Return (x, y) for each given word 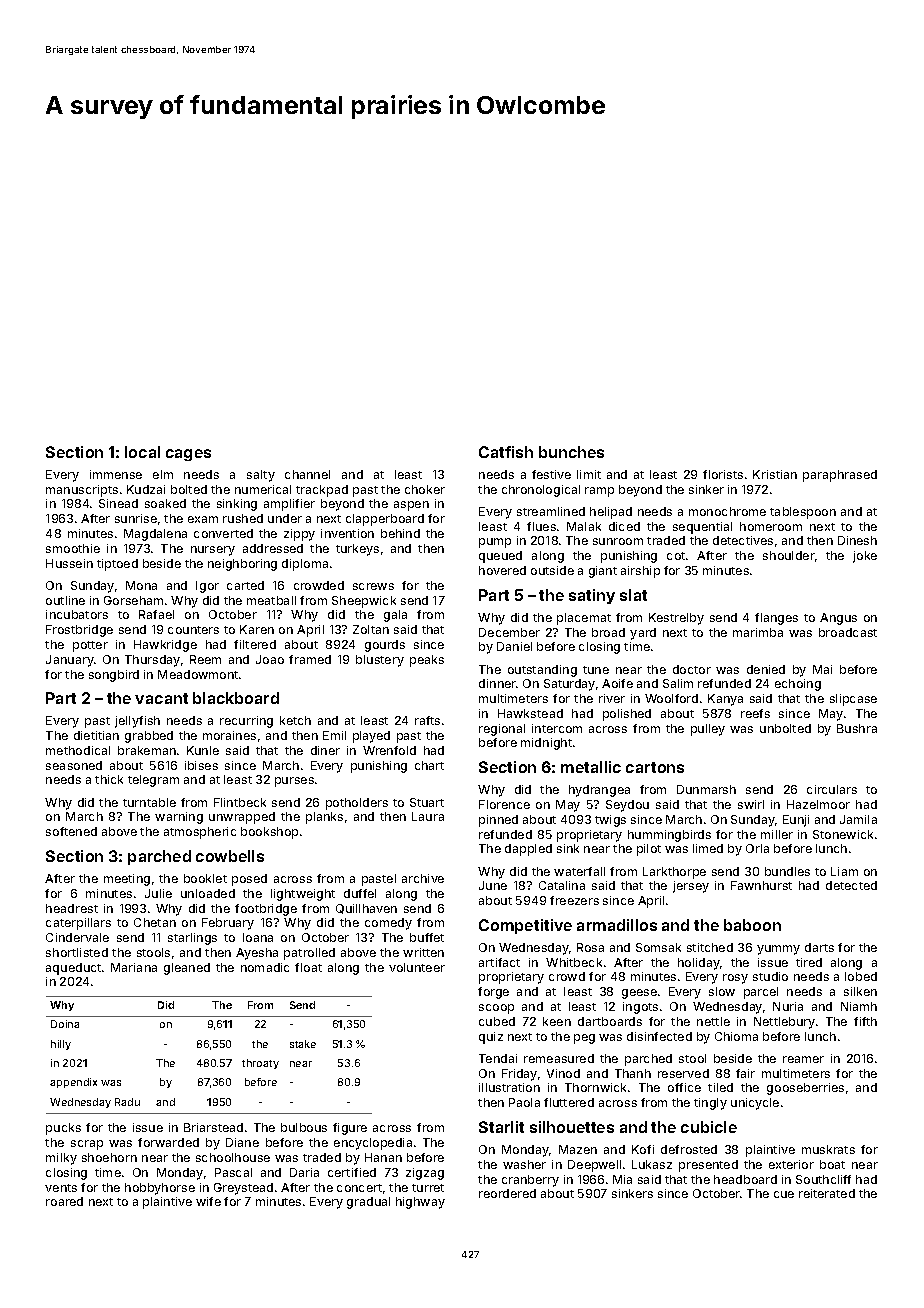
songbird (114, 676)
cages (188, 455)
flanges (776, 619)
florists (723, 474)
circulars (832, 789)
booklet (205, 878)
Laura (428, 816)
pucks (63, 1129)
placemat (584, 619)
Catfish (506, 452)
